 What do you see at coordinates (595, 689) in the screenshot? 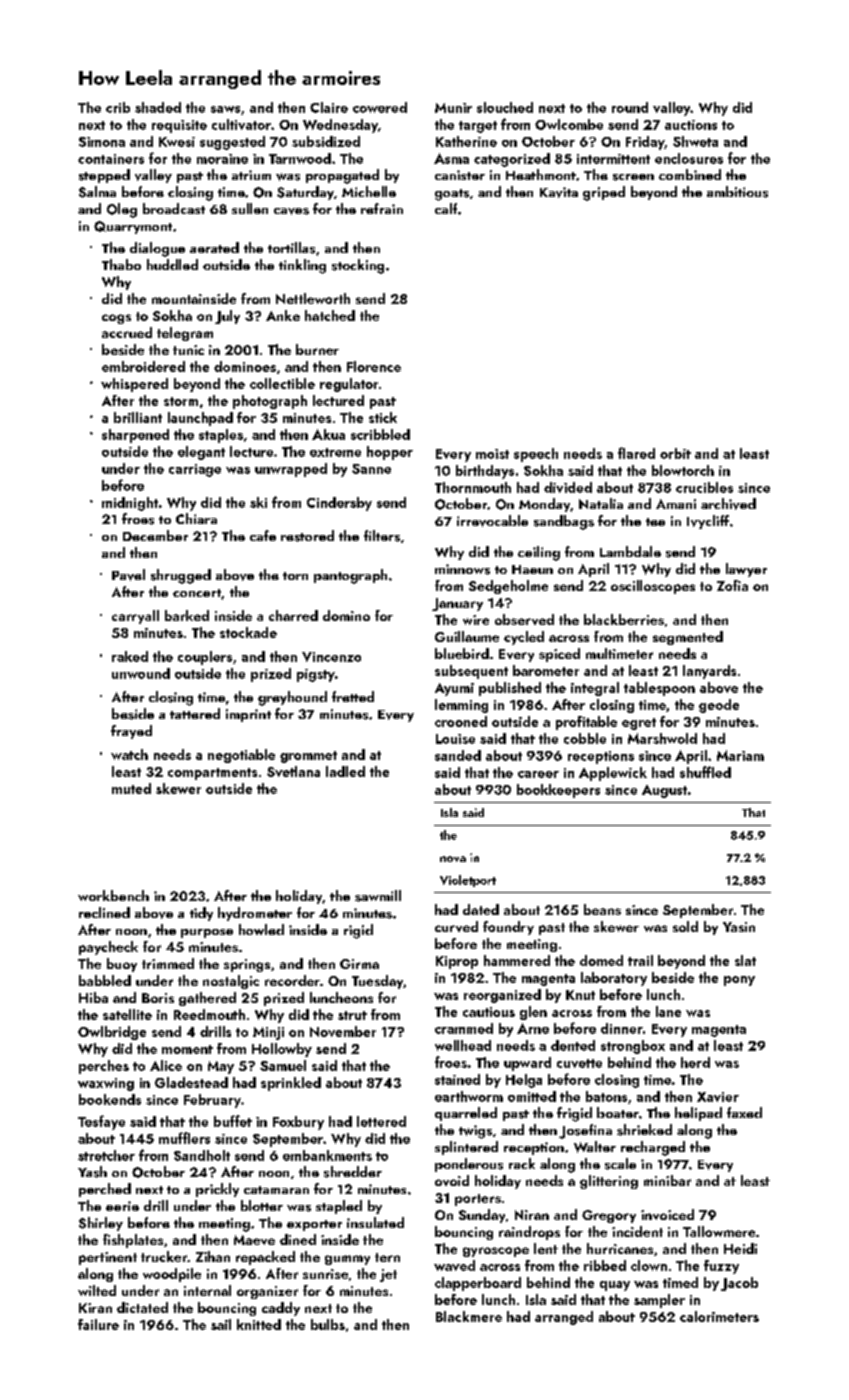
I see `integral` at bounding box center [595, 689].
